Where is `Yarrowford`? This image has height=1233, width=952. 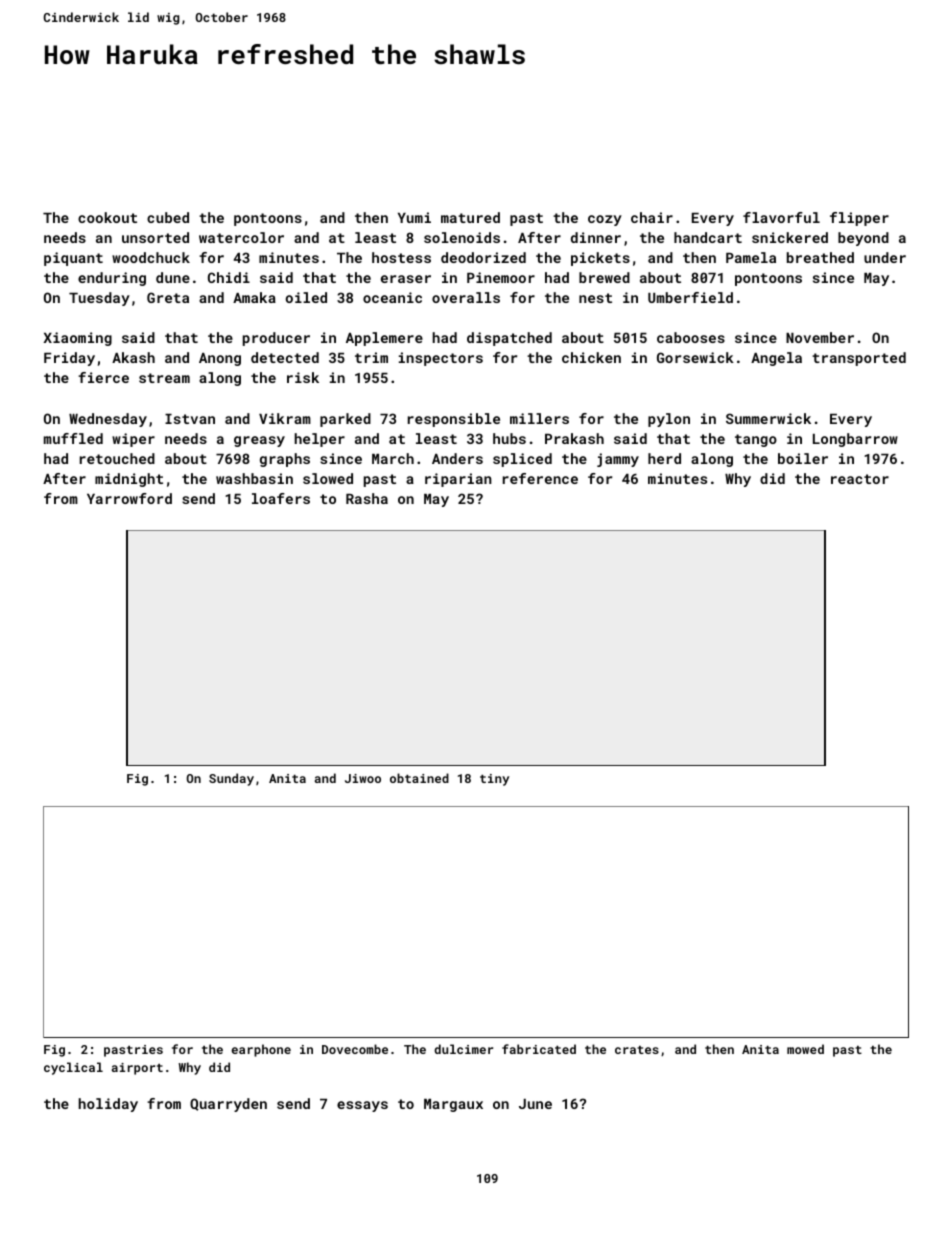 Yarrowford is located at coordinates (129, 498).
